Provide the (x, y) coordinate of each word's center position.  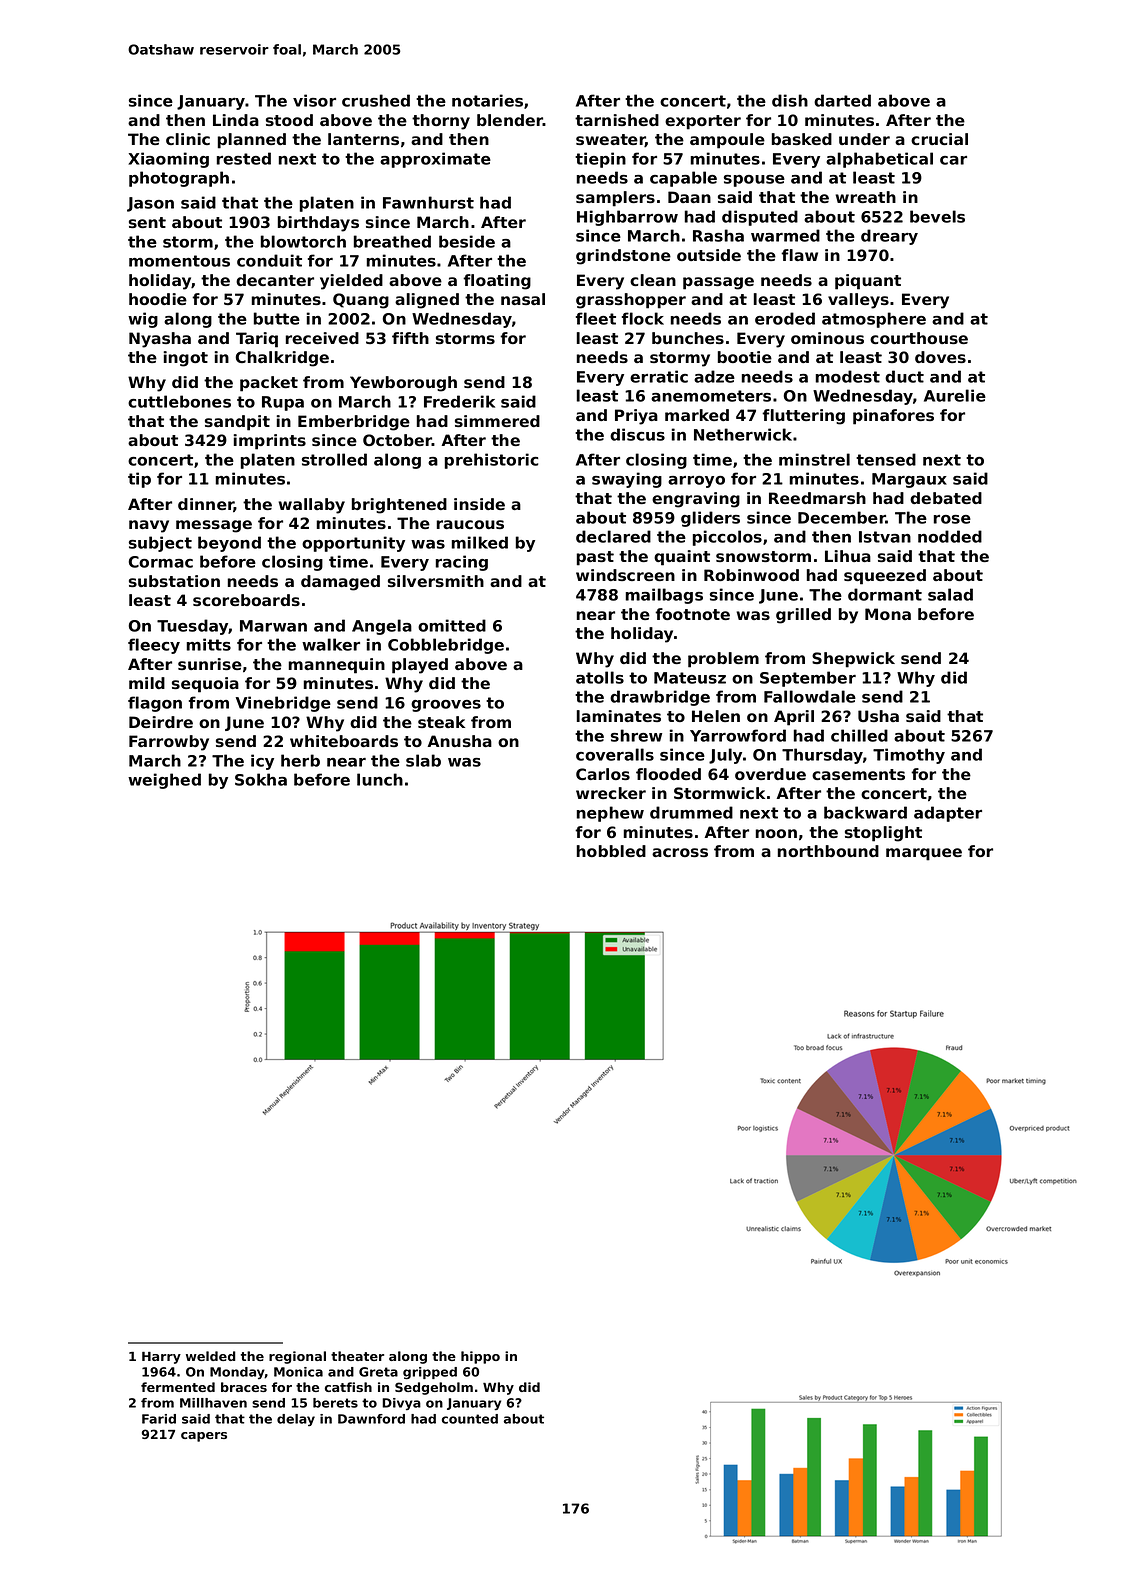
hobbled (611, 851)
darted (842, 100)
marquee (924, 854)
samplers (615, 199)
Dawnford (371, 1419)
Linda (236, 120)
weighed (164, 781)
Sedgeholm (434, 1388)
